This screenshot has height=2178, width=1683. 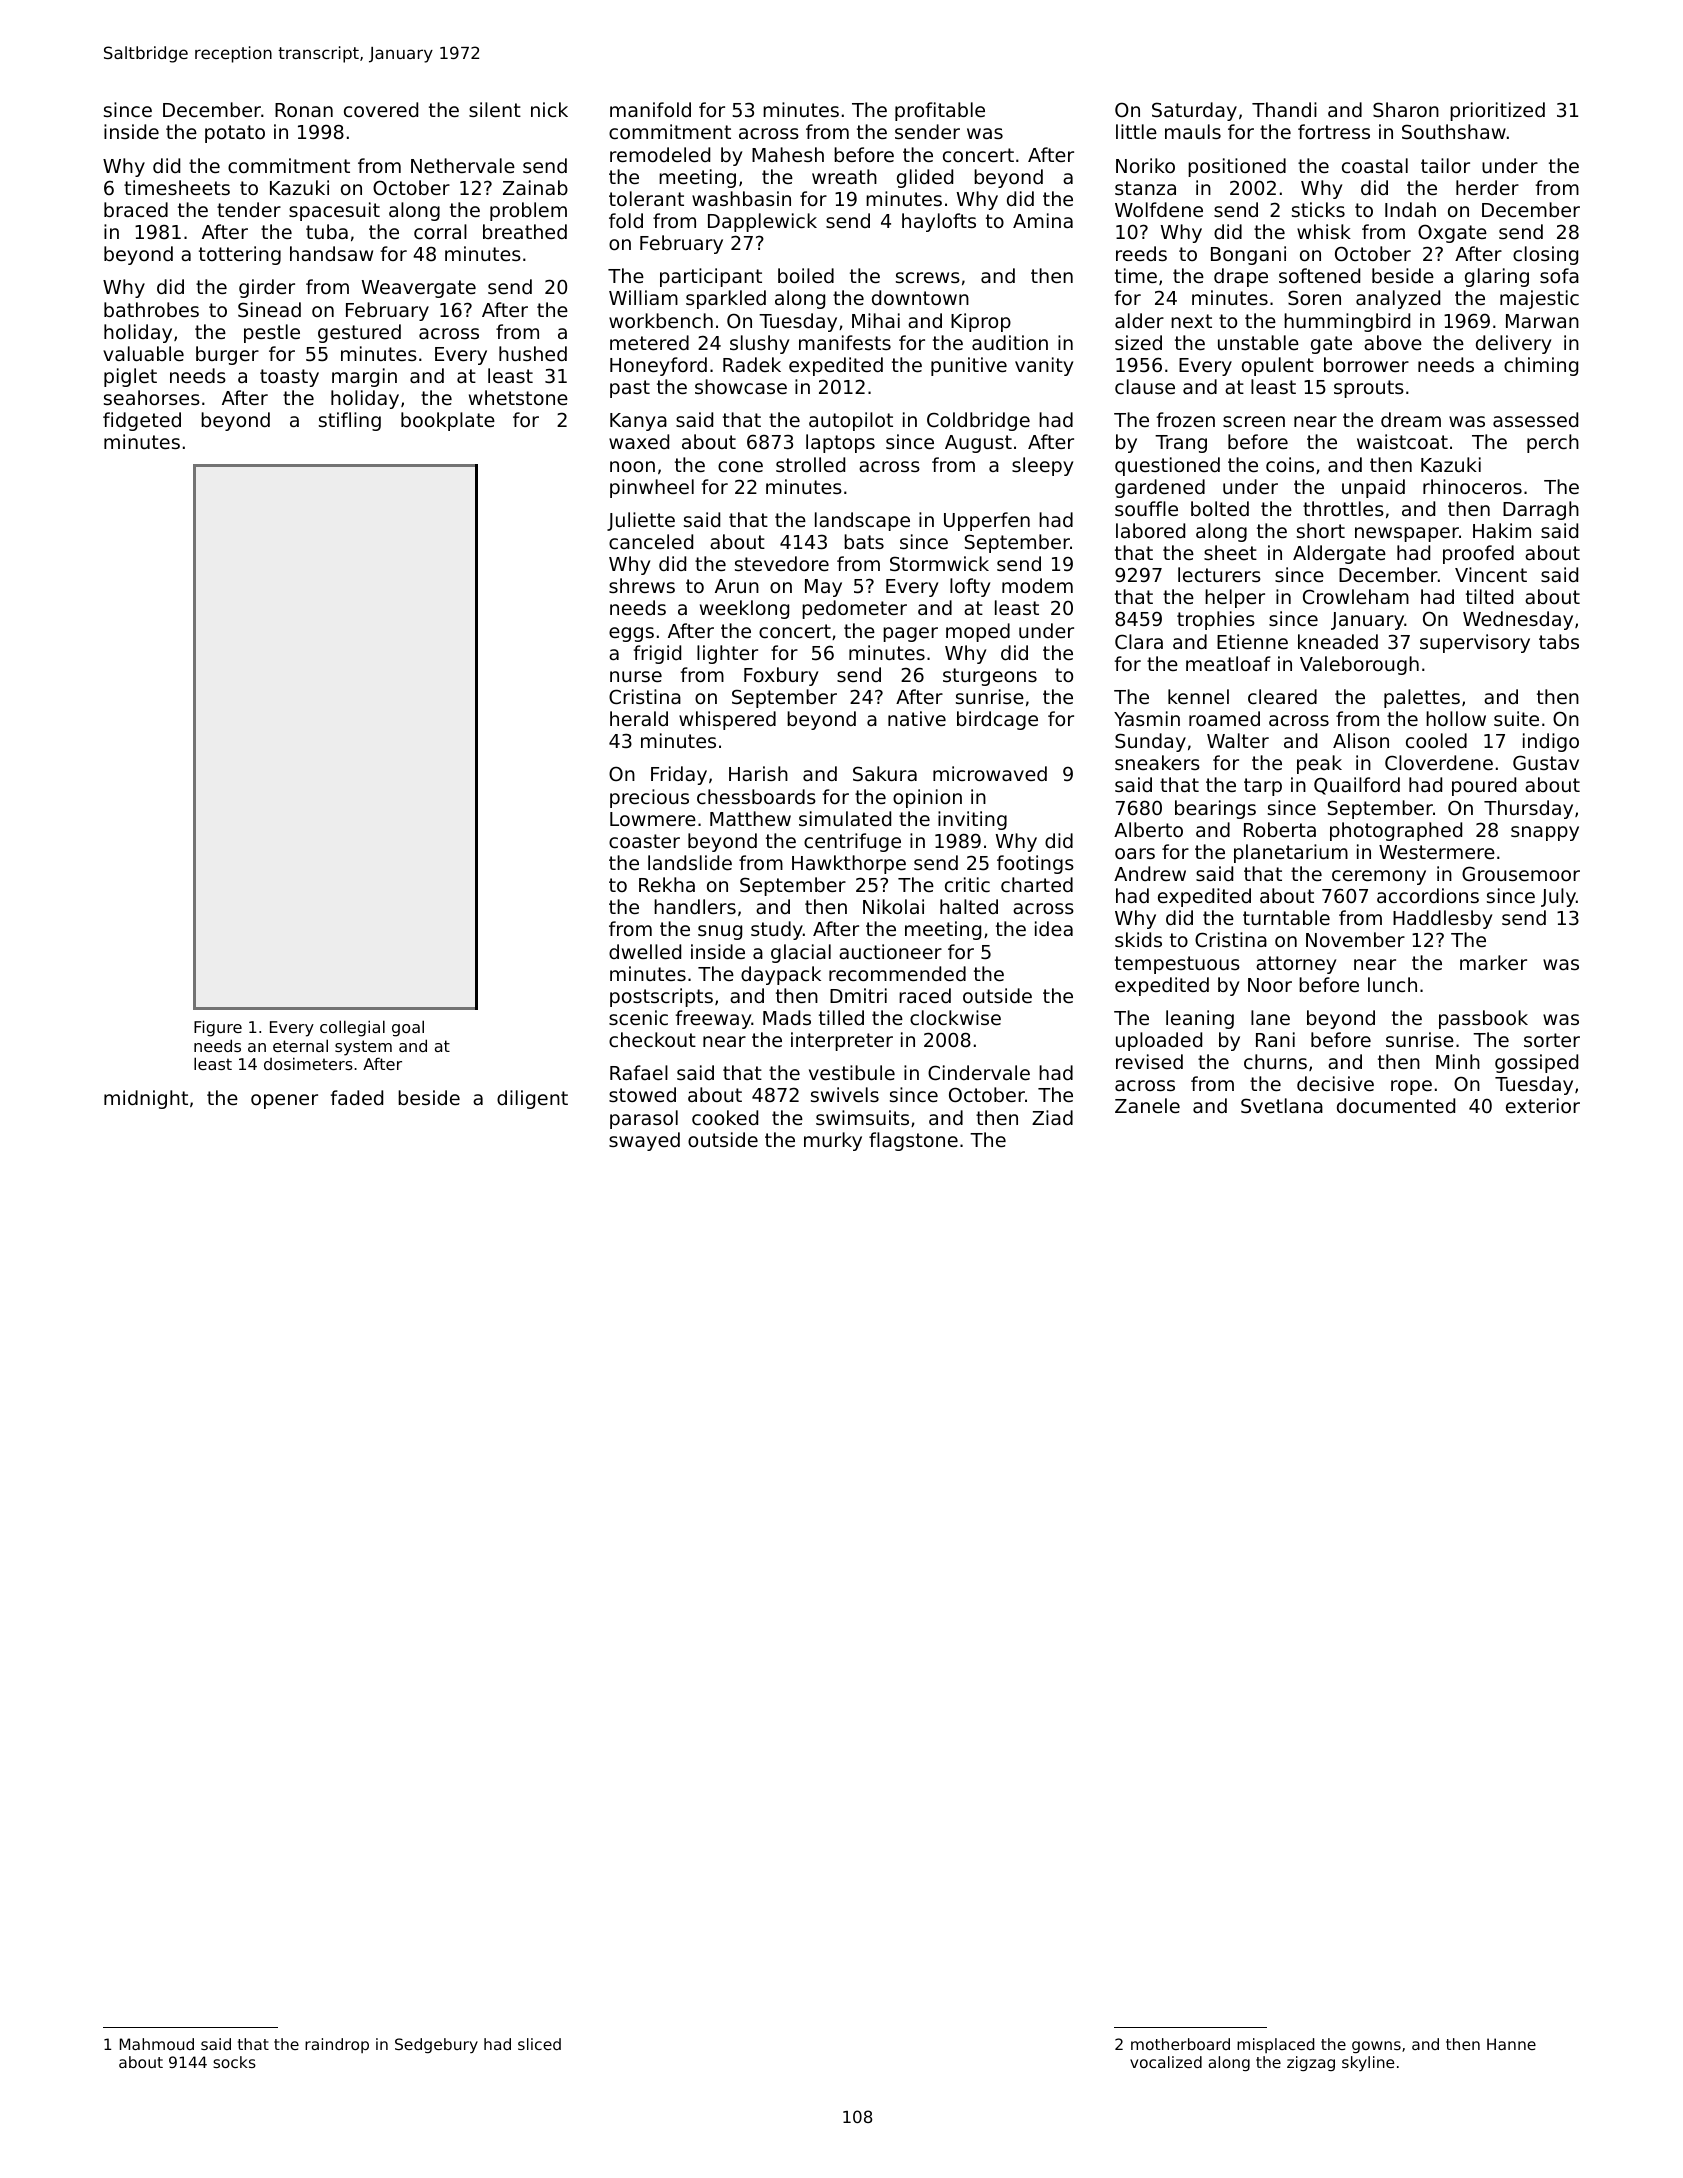 I want to click on bathrobes, so click(x=151, y=309).
